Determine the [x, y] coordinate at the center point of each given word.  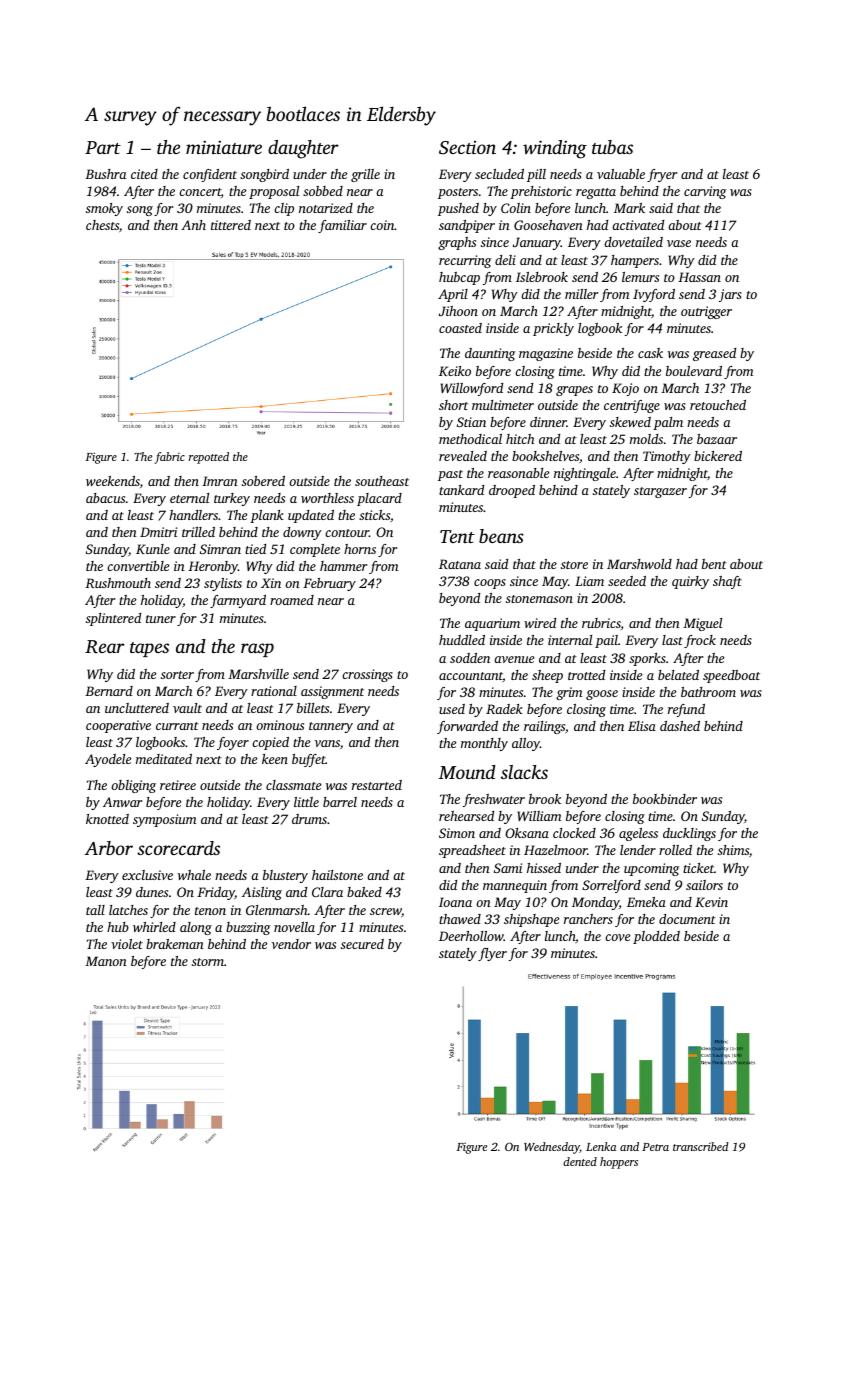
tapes [149, 649]
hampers [635, 261]
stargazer [660, 492]
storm [208, 962]
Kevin [711, 902]
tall [95, 910]
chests [102, 225]
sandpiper [467, 226]
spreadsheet [472, 851]
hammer [343, 566]
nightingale [585, 474]
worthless [327, 498]
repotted [209, 458]
